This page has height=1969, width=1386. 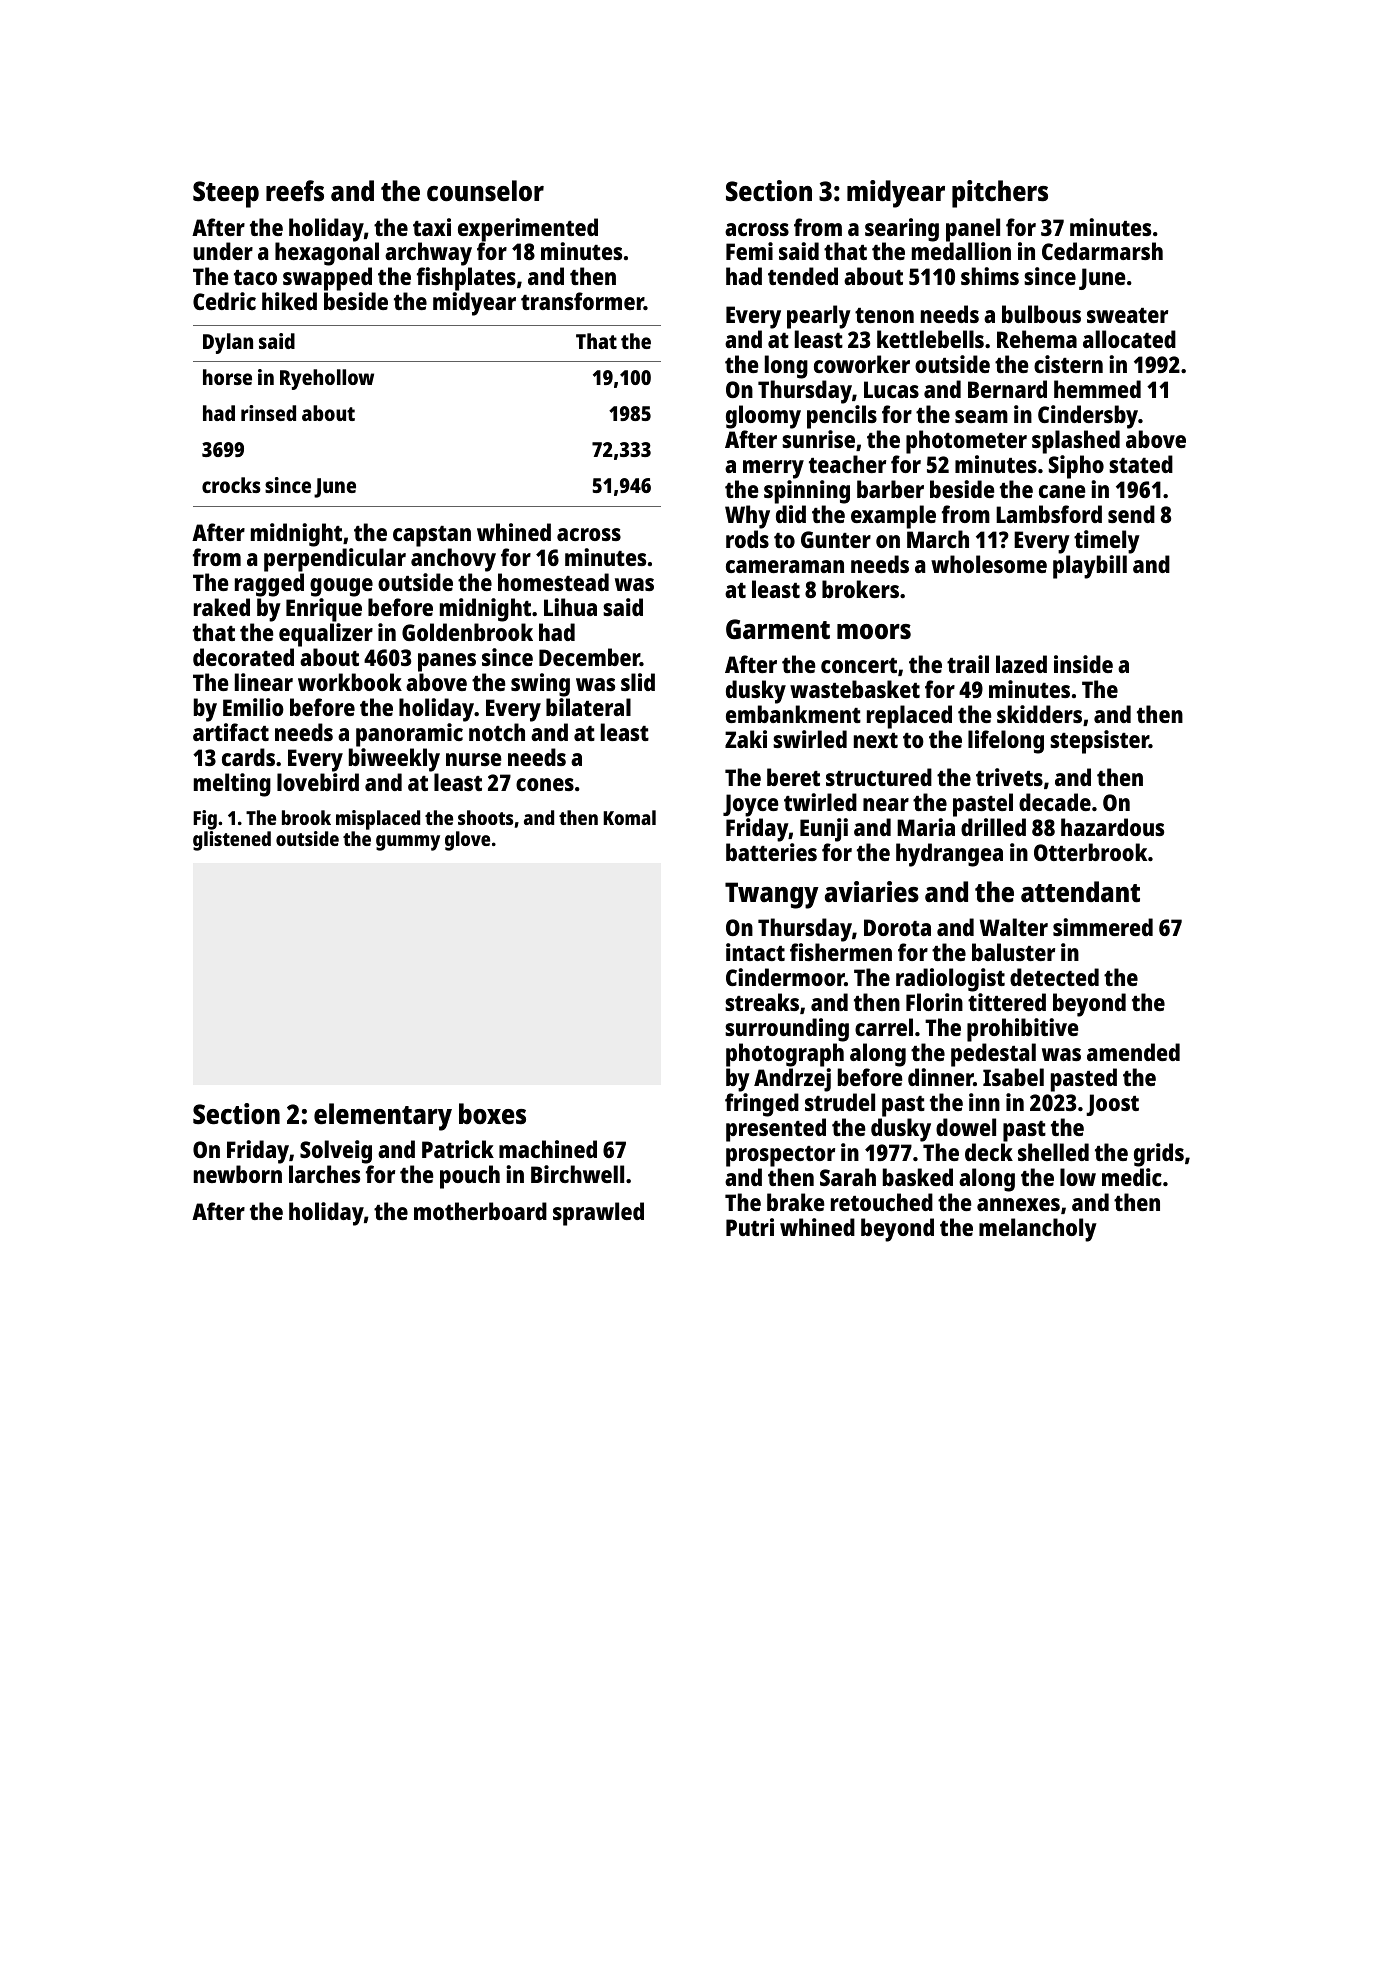 What do you see at coordinates (1007, 389) in the page?
I see `Bernard` at bounding box center [1007, 389].
